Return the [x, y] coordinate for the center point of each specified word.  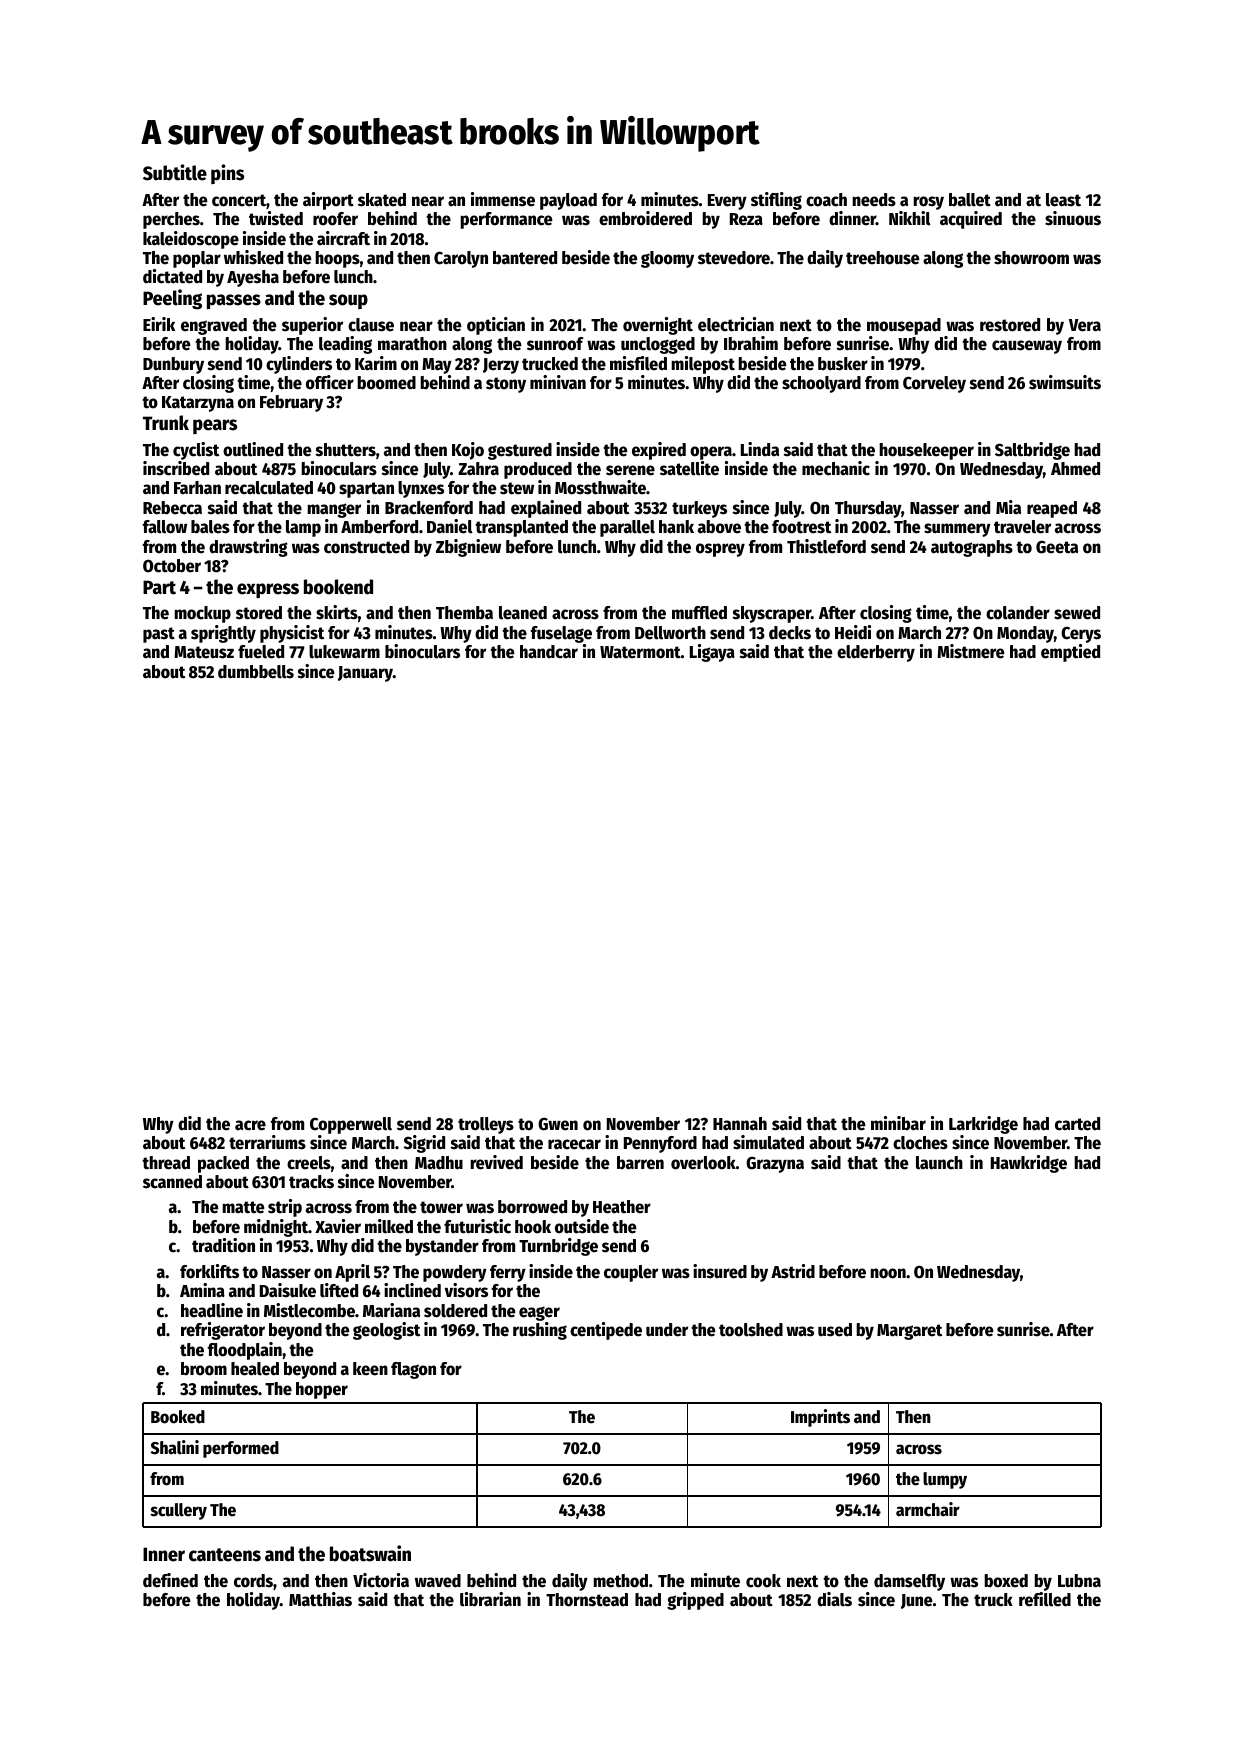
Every [727, 202]
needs [874, 200]
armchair [928, 1509]
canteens [225, 1555]
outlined [253, 449]
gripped [695, 1601]
